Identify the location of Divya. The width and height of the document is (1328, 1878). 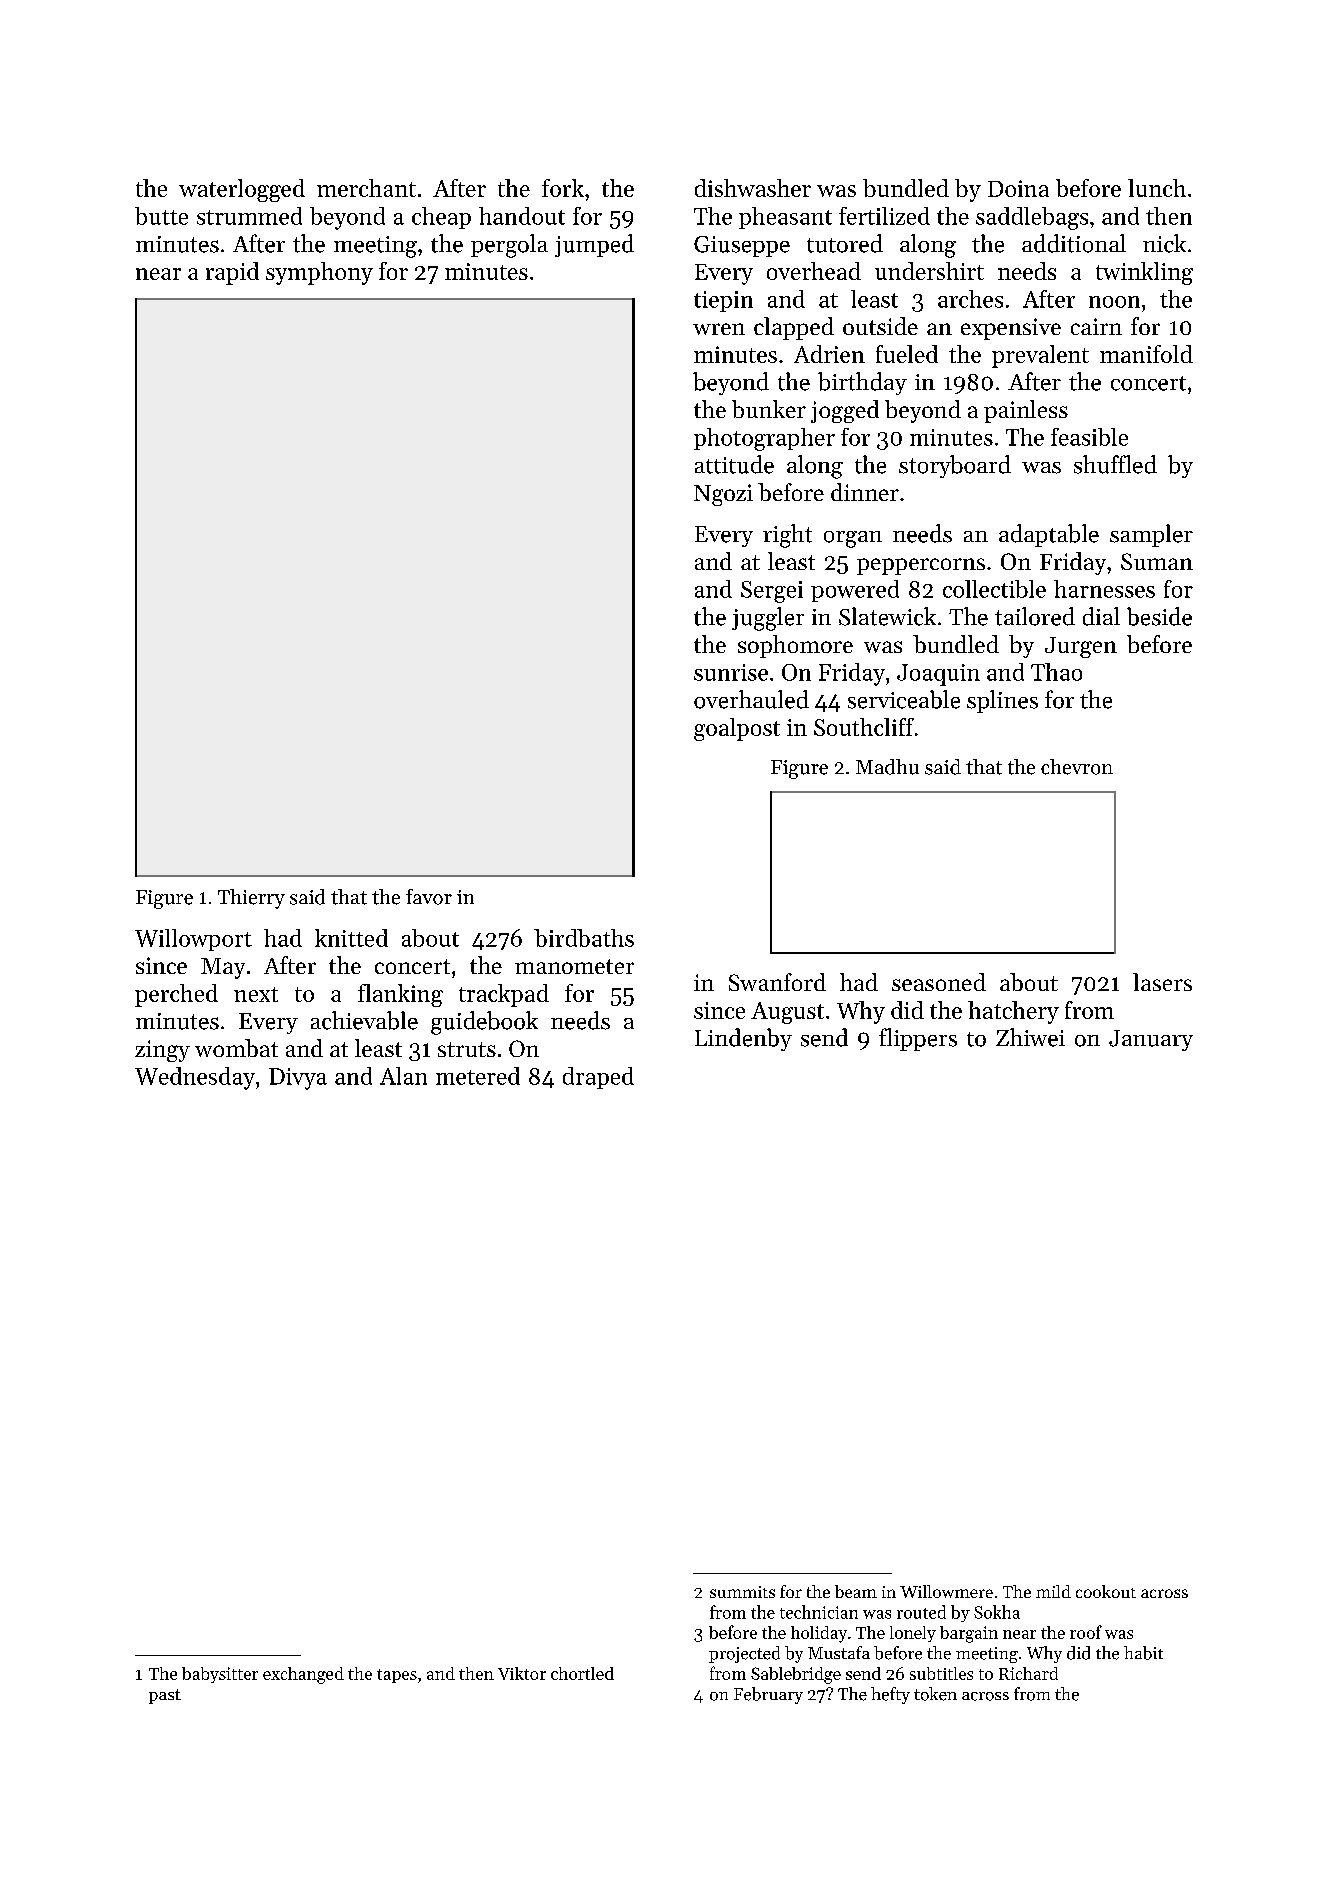
(298, 1079).
